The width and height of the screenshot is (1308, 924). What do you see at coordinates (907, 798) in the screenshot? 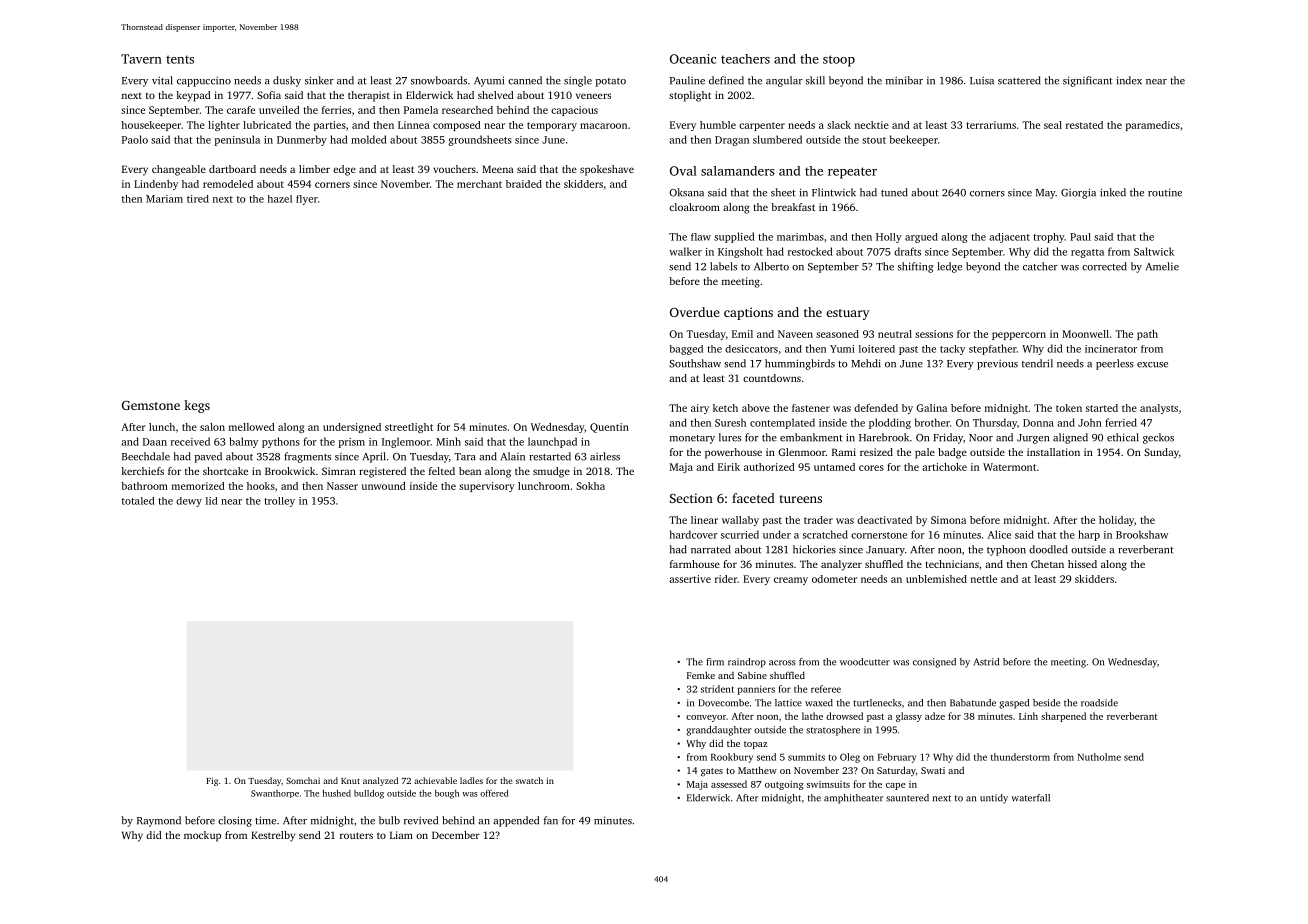
I see `sauntered` at bounding box center [907, 798].
